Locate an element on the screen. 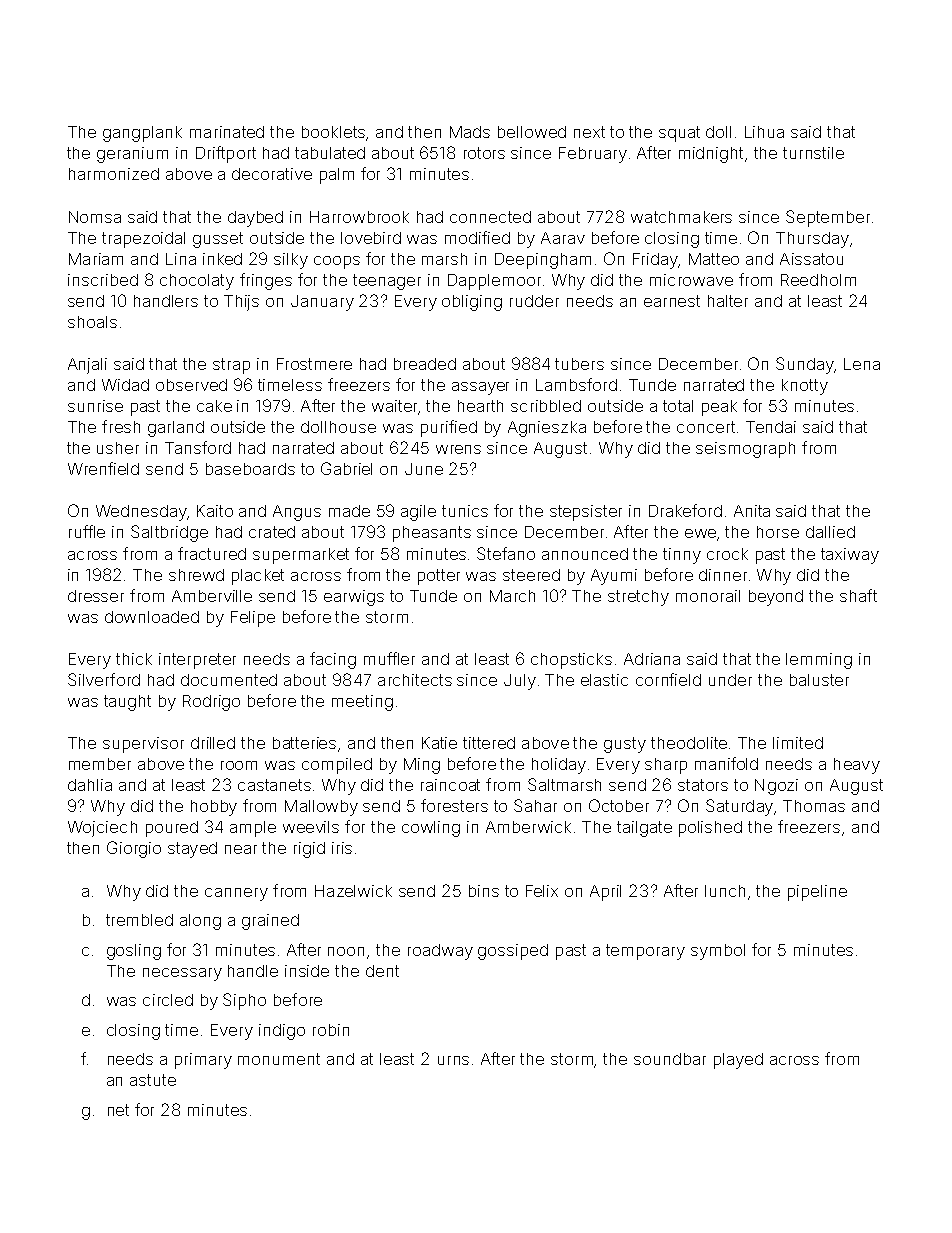 Image resolution: width=952 pixels, height=1233 pixels. Lihua is located at coordinates (764, 132).
